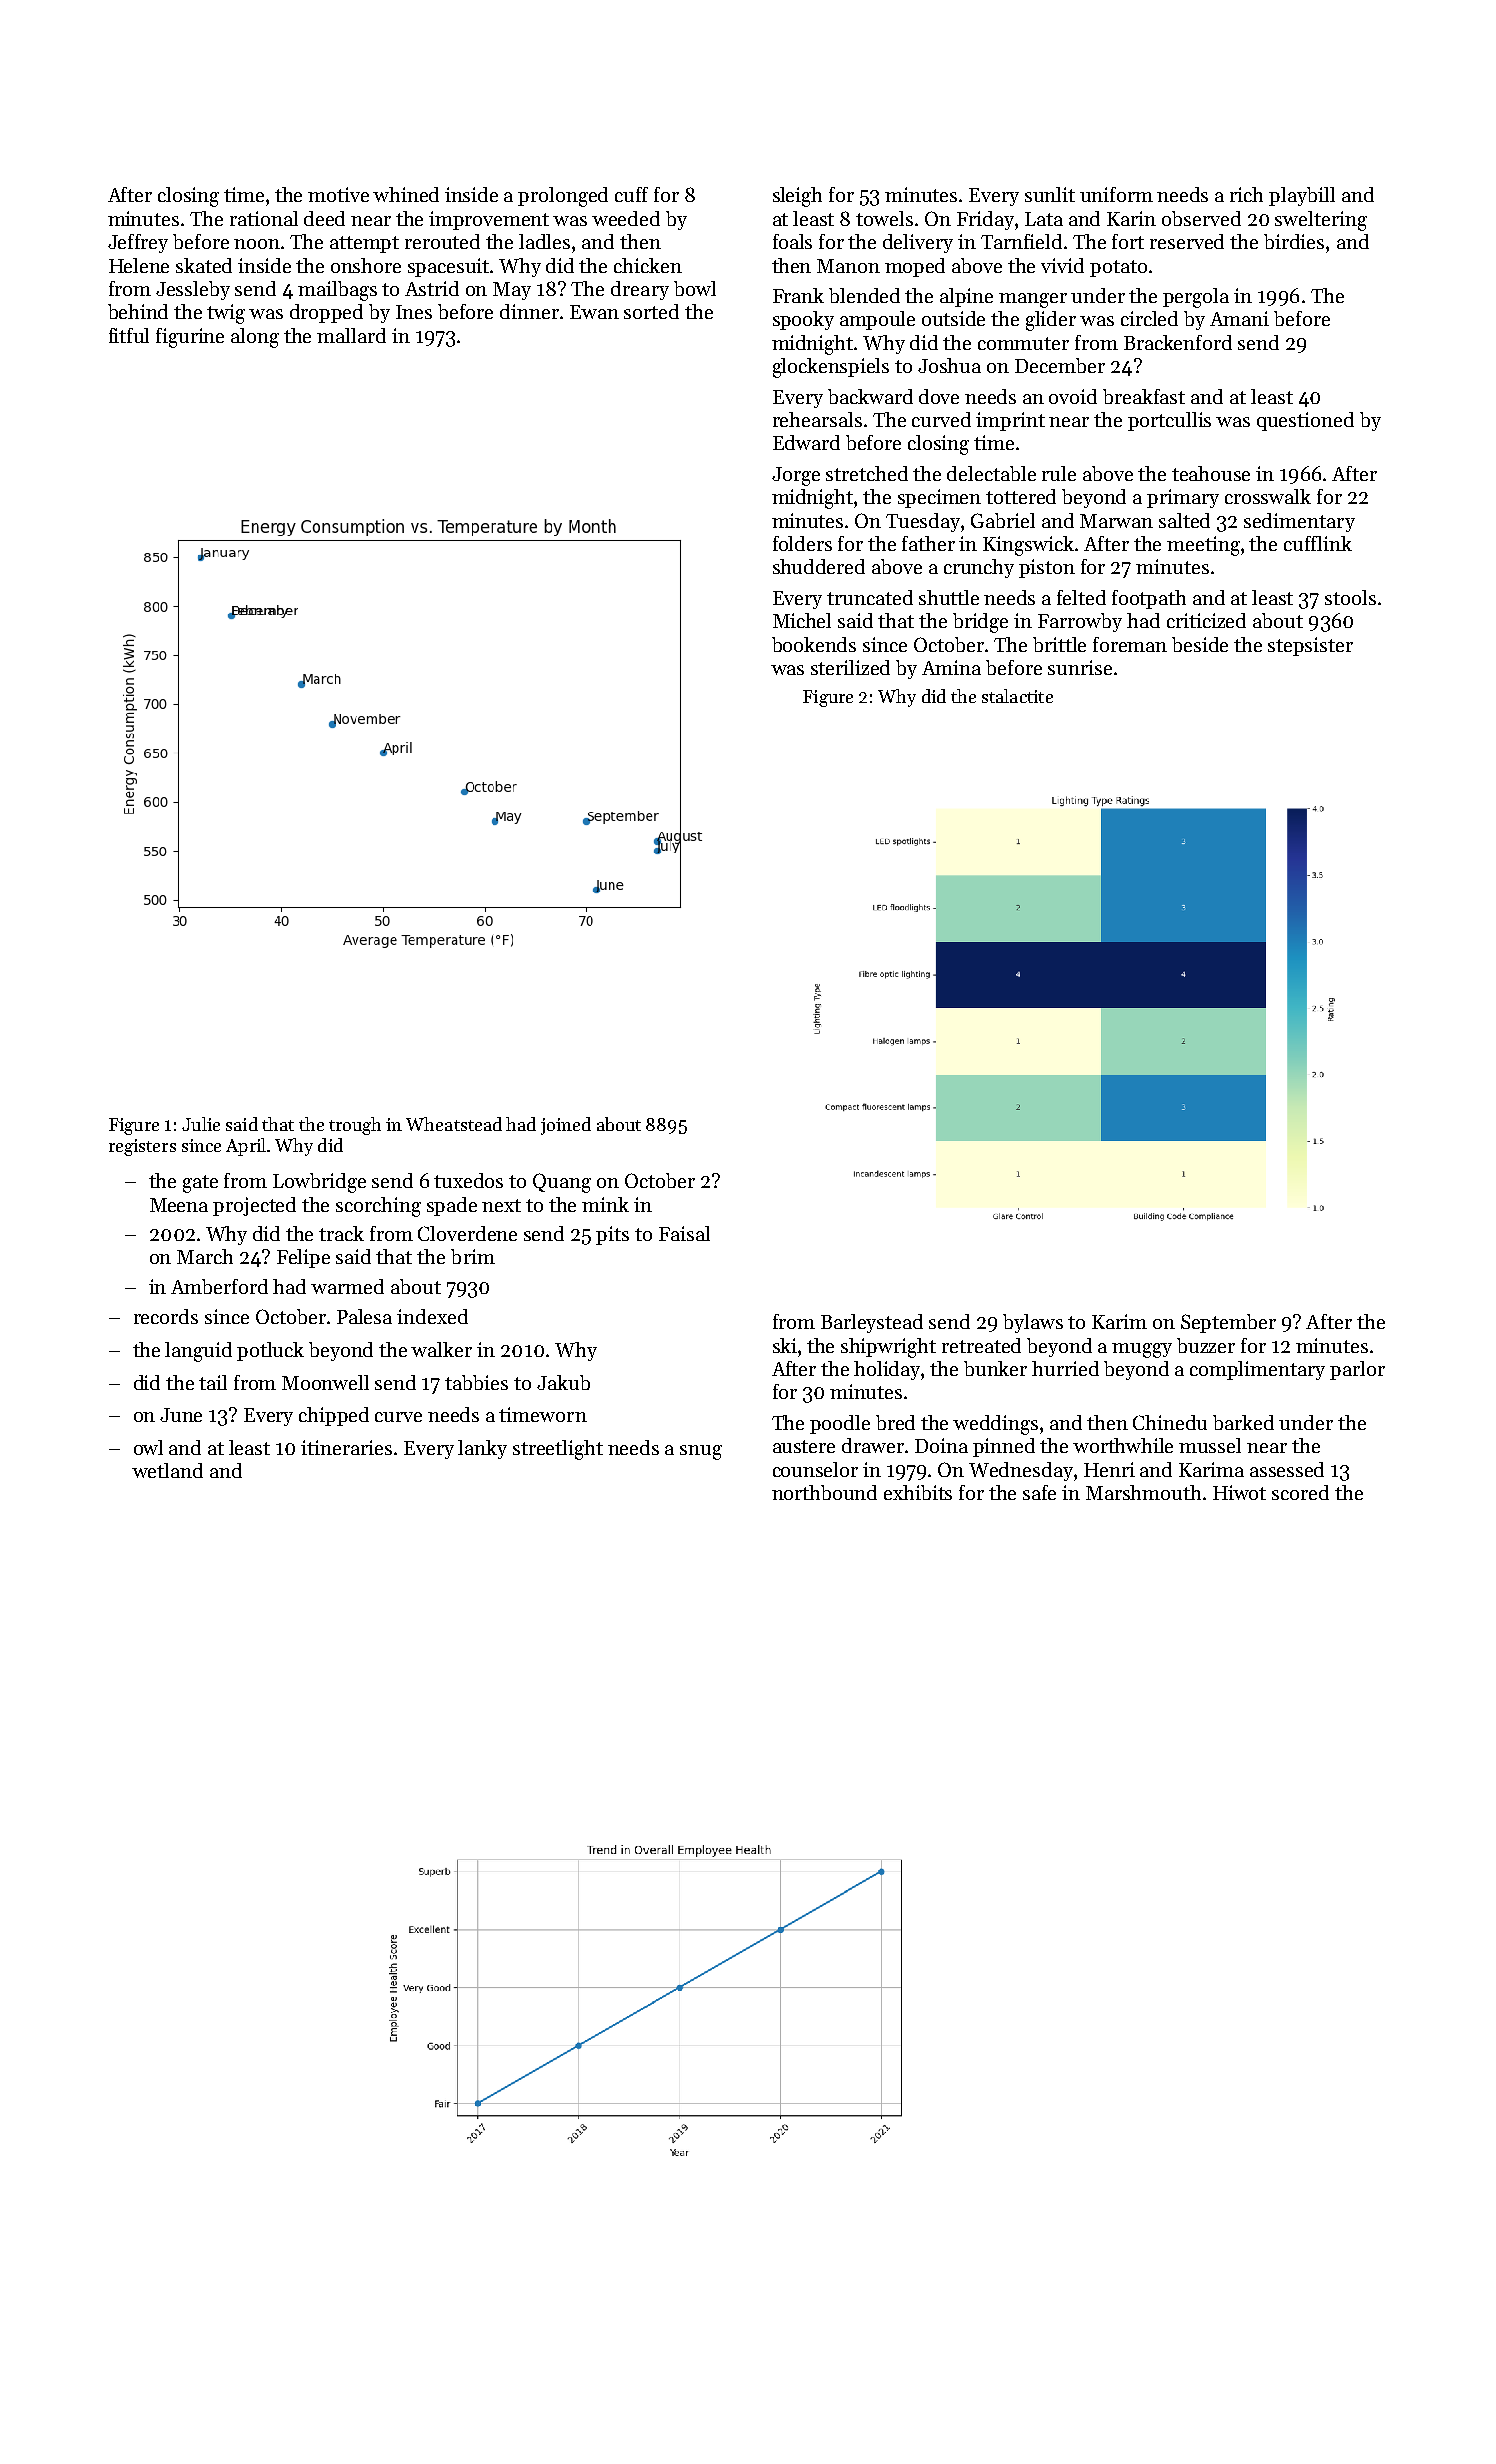  I want to click on bookends, so click(814, 644).
